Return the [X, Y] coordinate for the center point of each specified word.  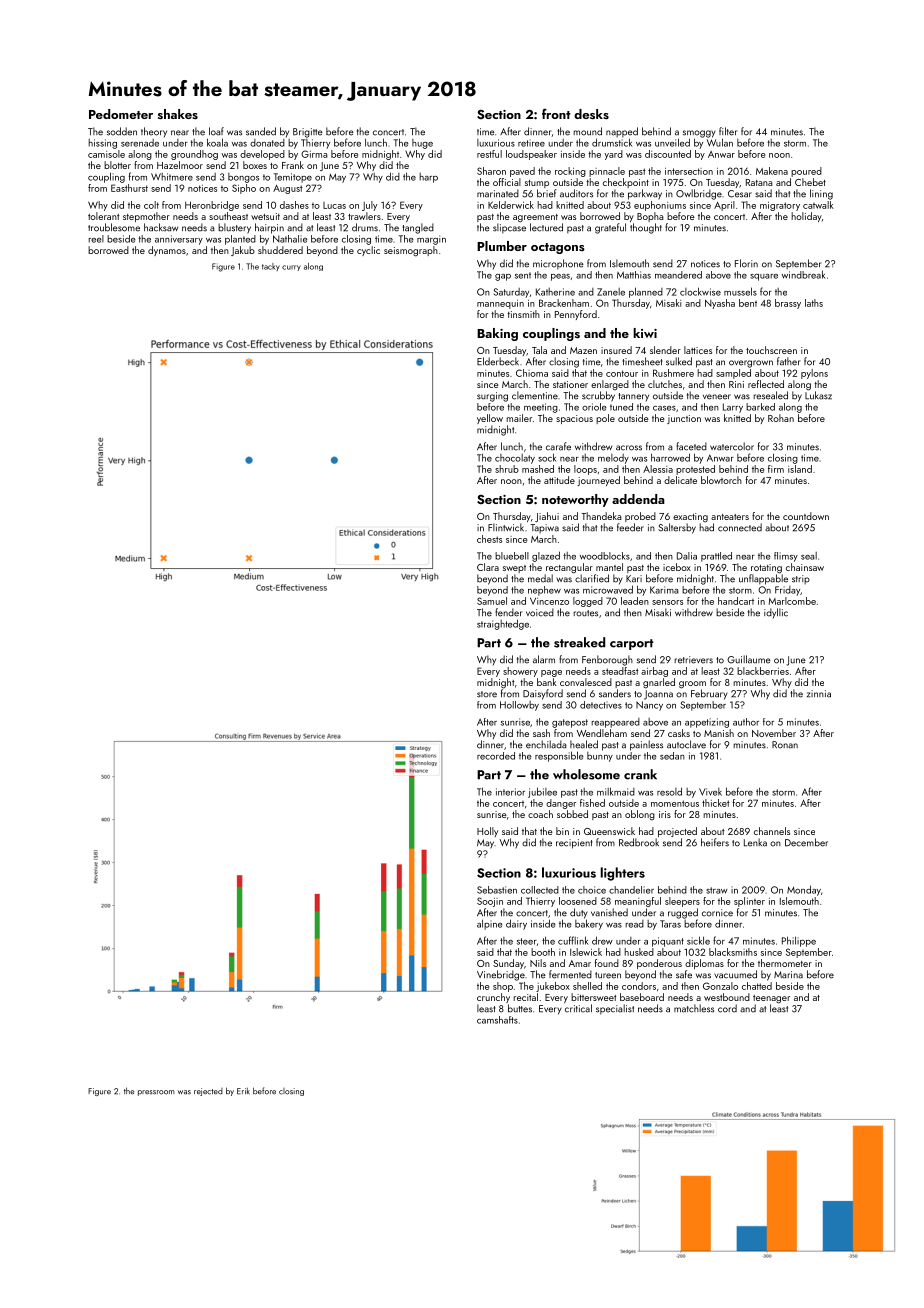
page [551, 673]
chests [489, 539]
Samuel [492, 601]
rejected [208, 1092]
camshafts [497, 1020]
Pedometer [121, 114]
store [487, 694]
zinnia [819, 694]
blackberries [763, 671]
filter [728, 131]
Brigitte [308, 133]
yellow [490, 419]
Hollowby [519, 706]
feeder [630, 527]
